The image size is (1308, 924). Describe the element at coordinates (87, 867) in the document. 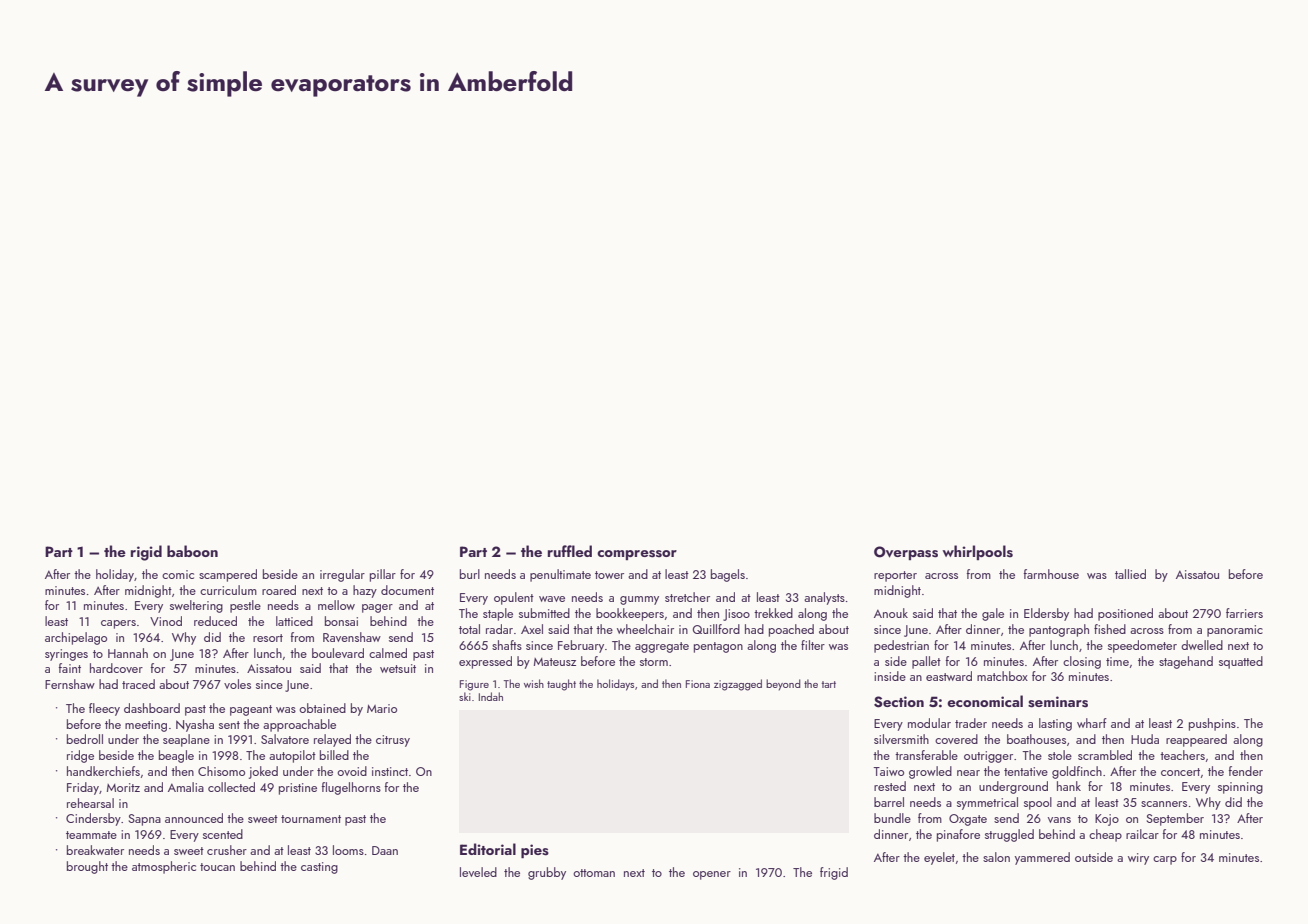

I see `brought` at that location.
